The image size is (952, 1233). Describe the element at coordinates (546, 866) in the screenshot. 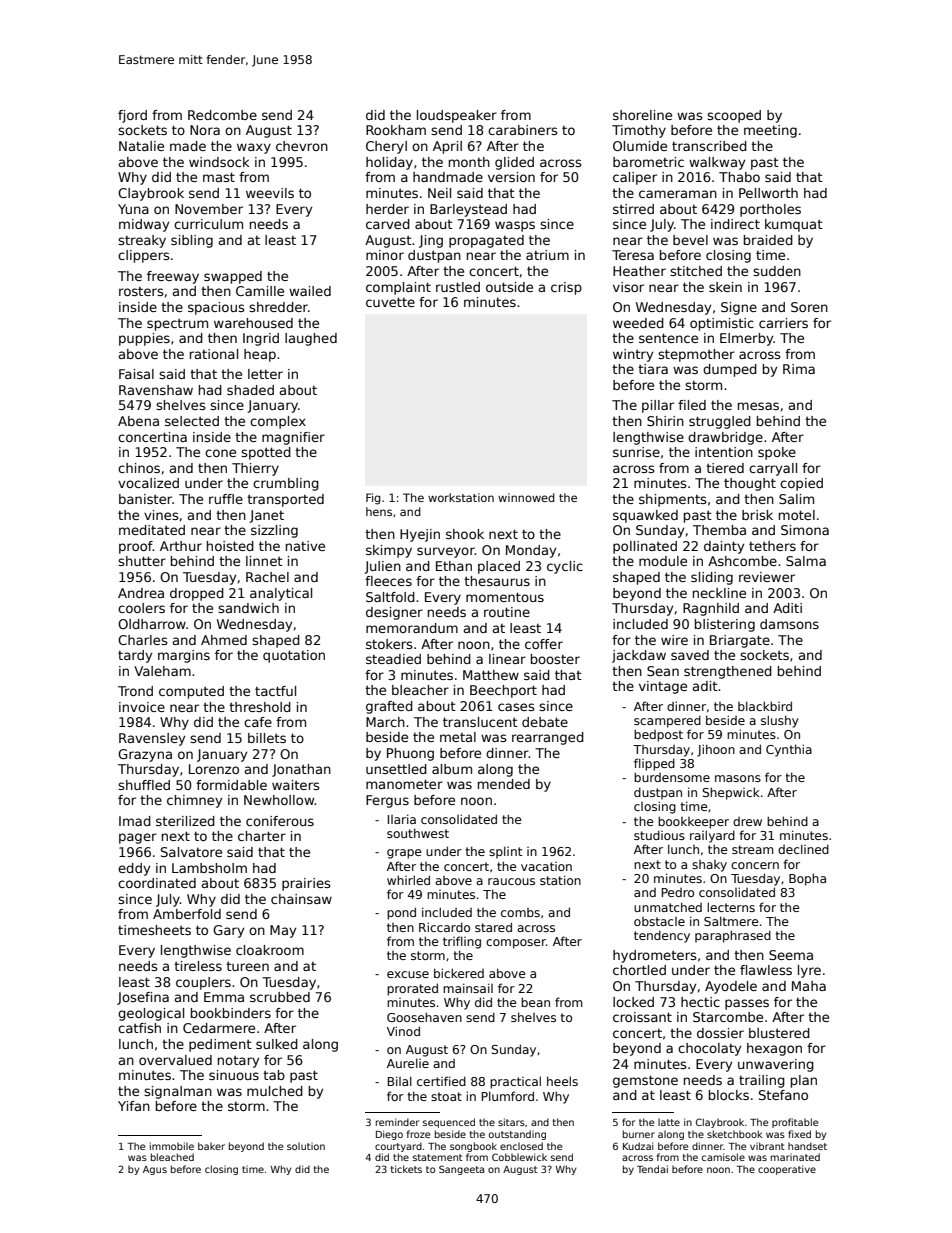

I see `vacation` at that location.
